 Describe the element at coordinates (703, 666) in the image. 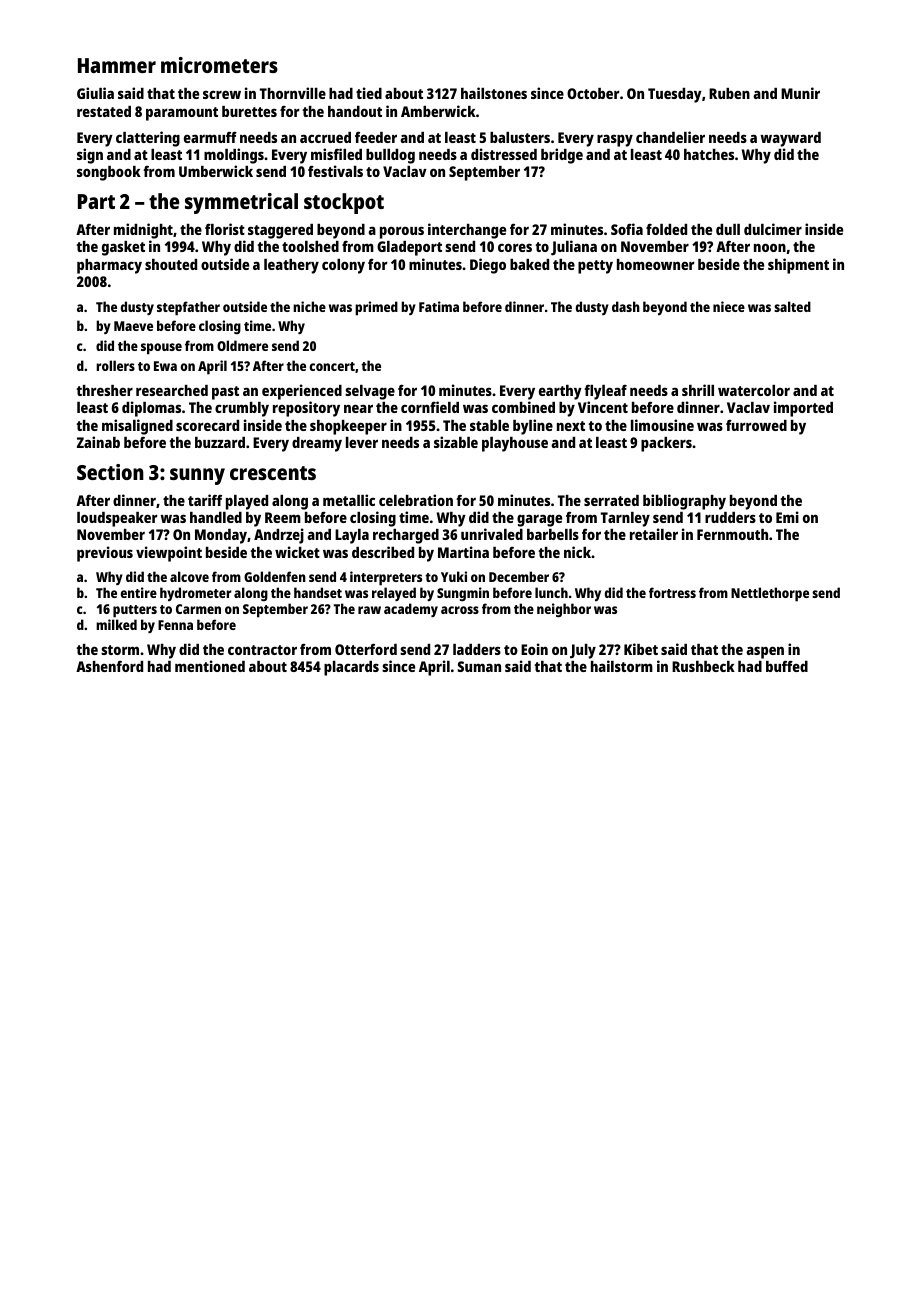

I see `Rushbeck` at that location.
